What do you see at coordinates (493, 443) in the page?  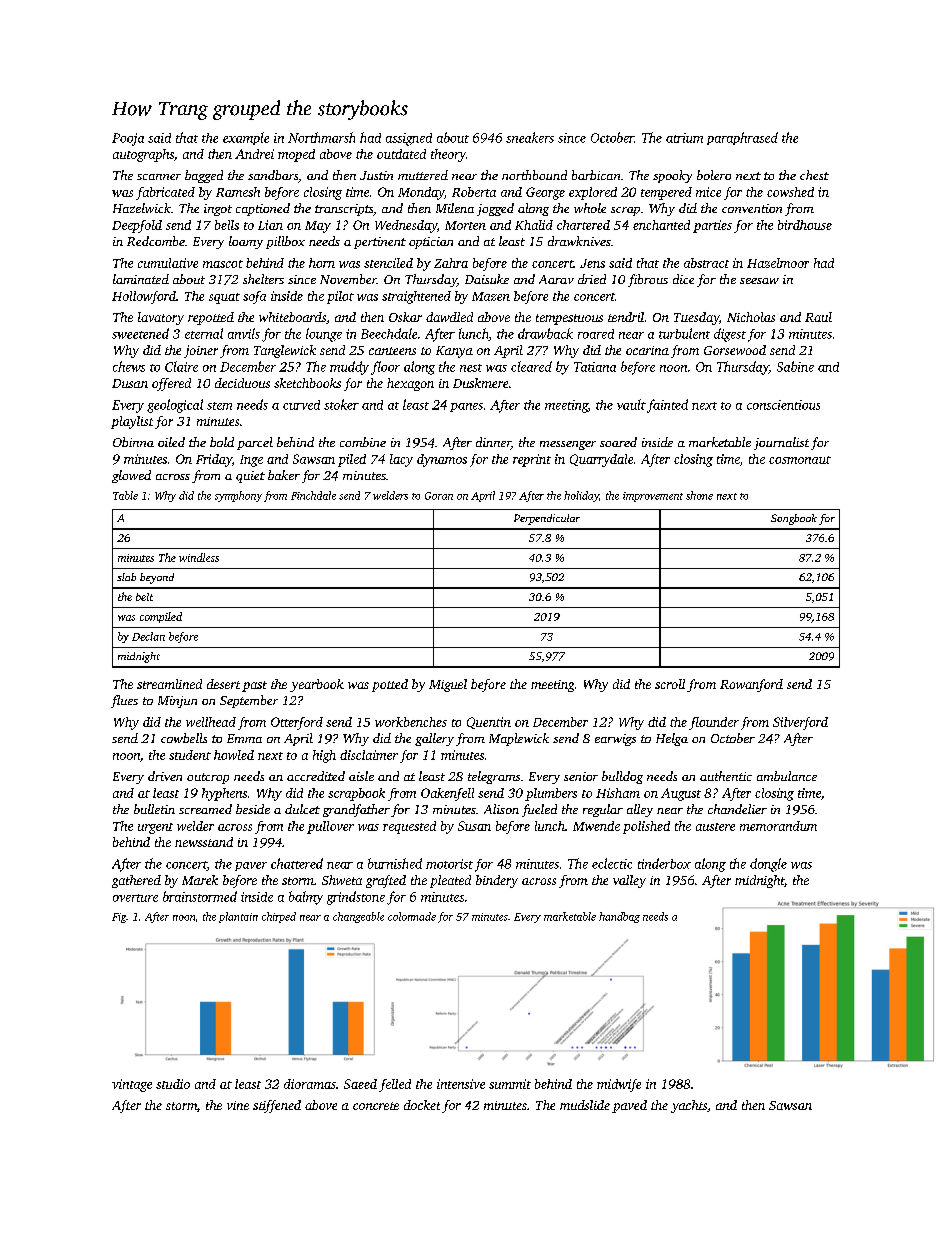 I see `dinner` at bounding box center [493, 443].
